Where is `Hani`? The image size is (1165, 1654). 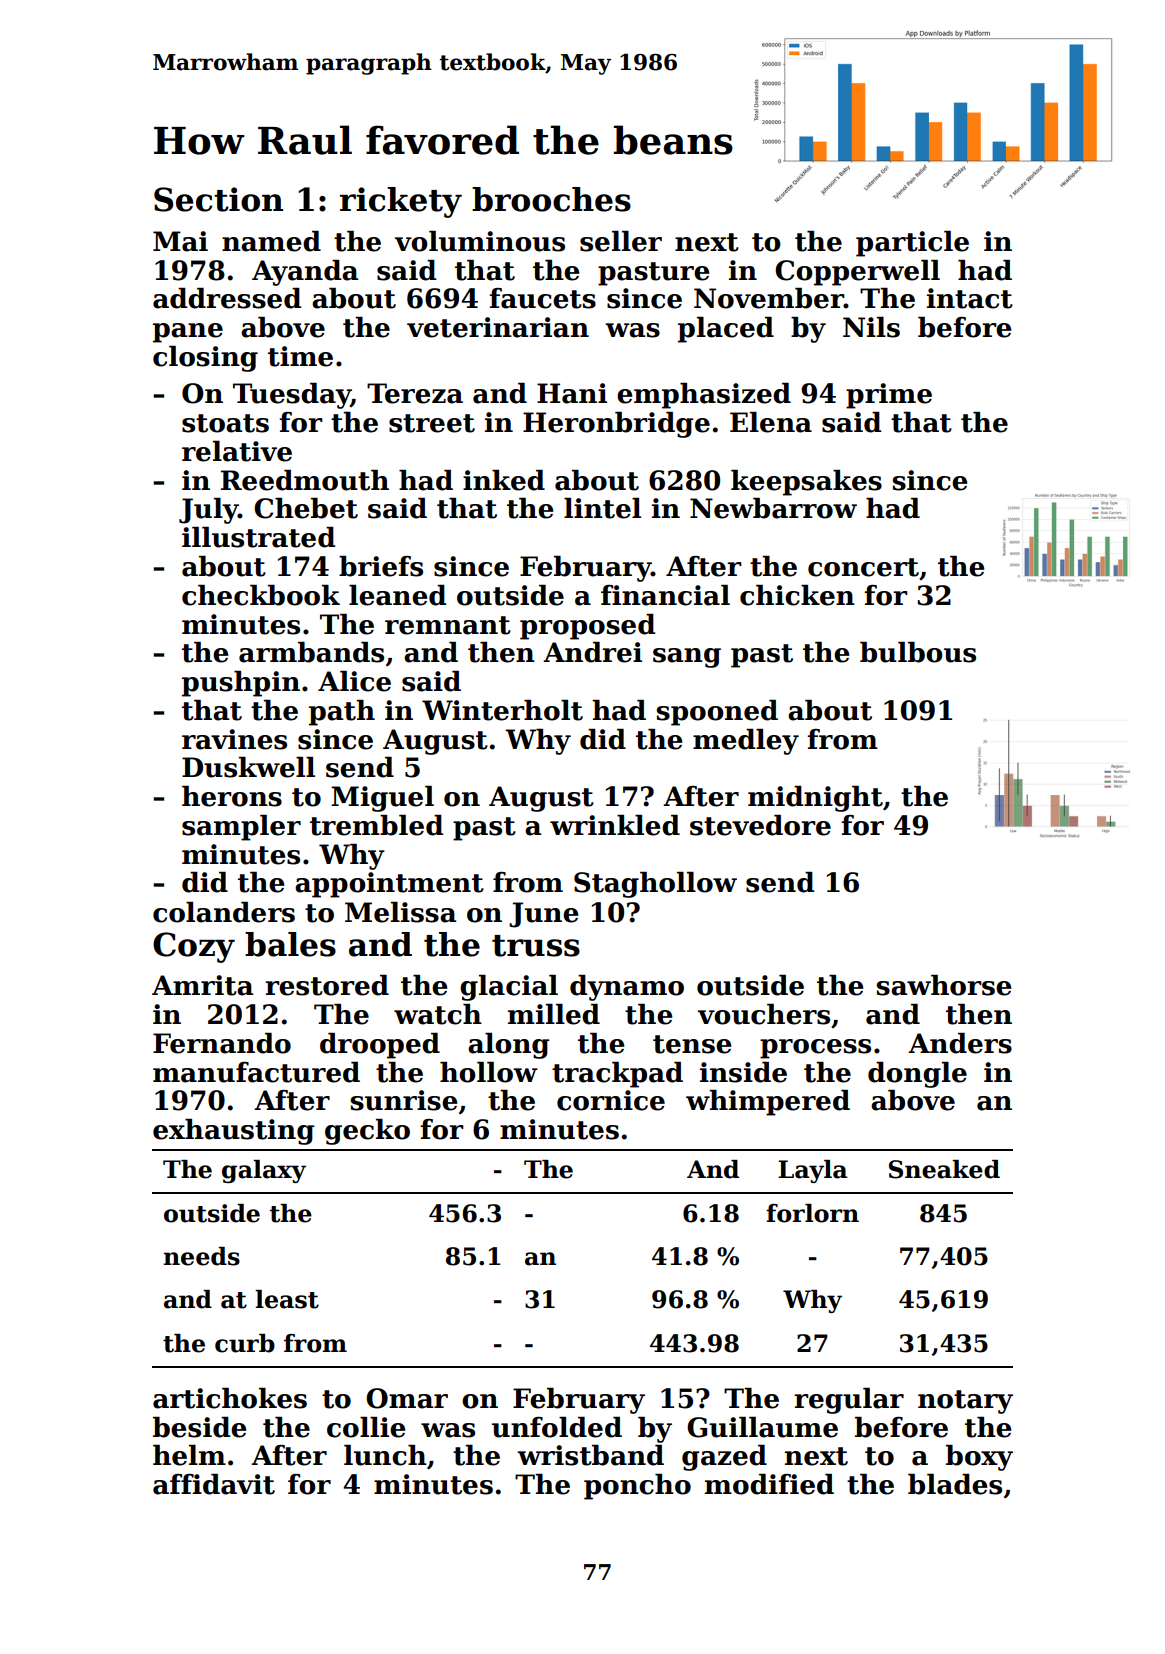 Hani is located at coordinates (572, 393).
